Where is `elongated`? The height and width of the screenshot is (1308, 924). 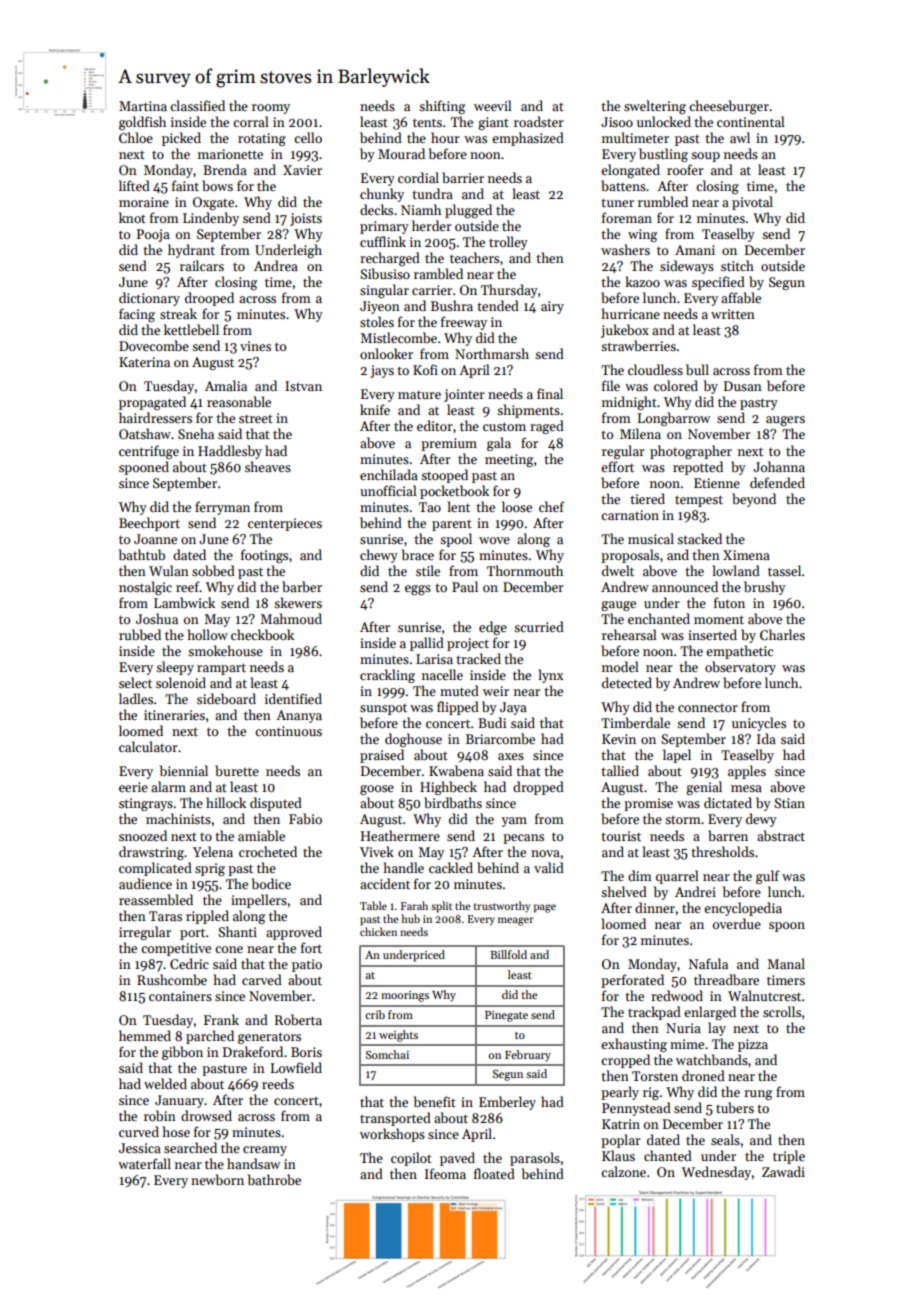 elongated is located at coordinates (630, 171).
